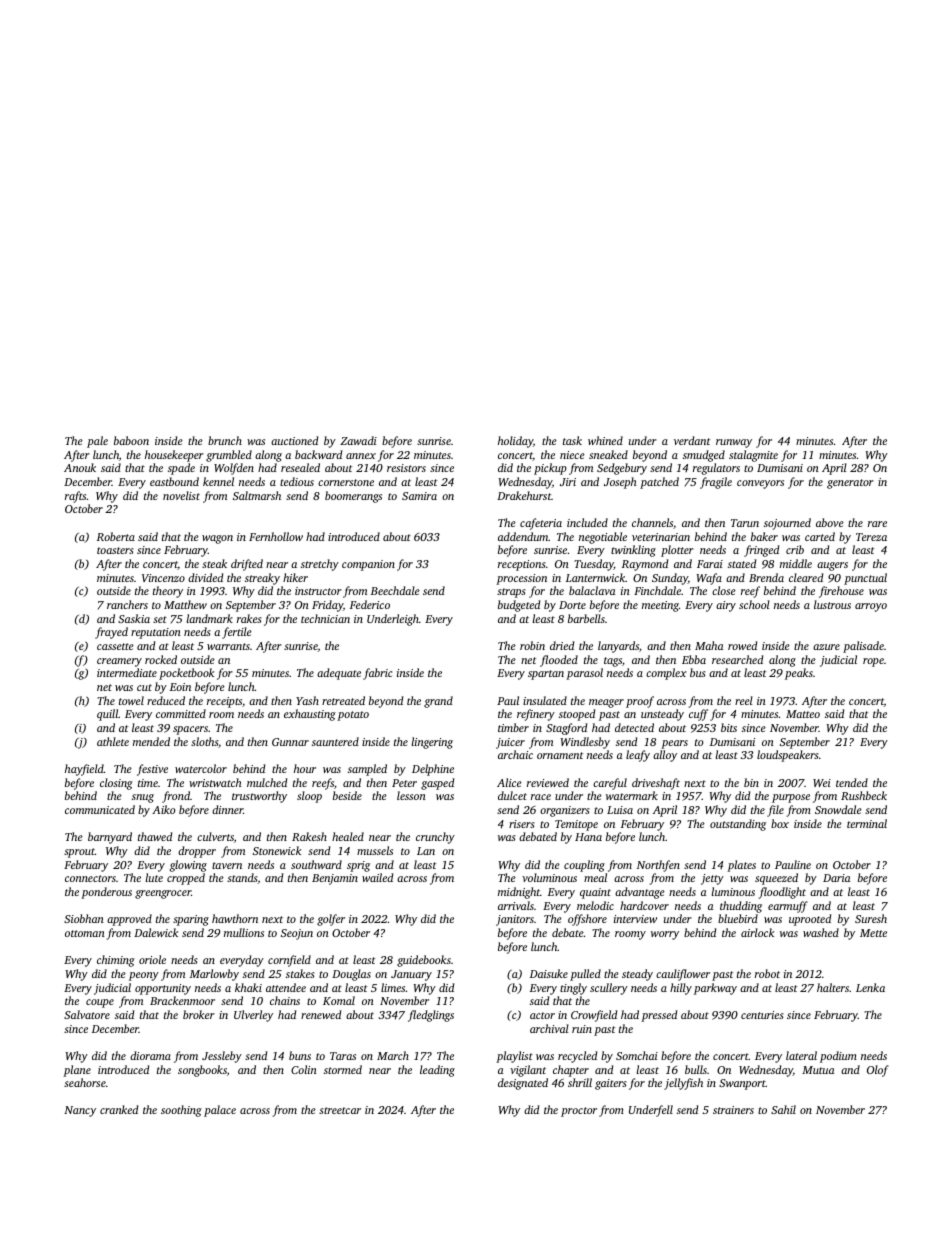 The image size is (952, 1233). Describe the element at coordinates (573, 989) in the page. I see `tingly` at that location.
